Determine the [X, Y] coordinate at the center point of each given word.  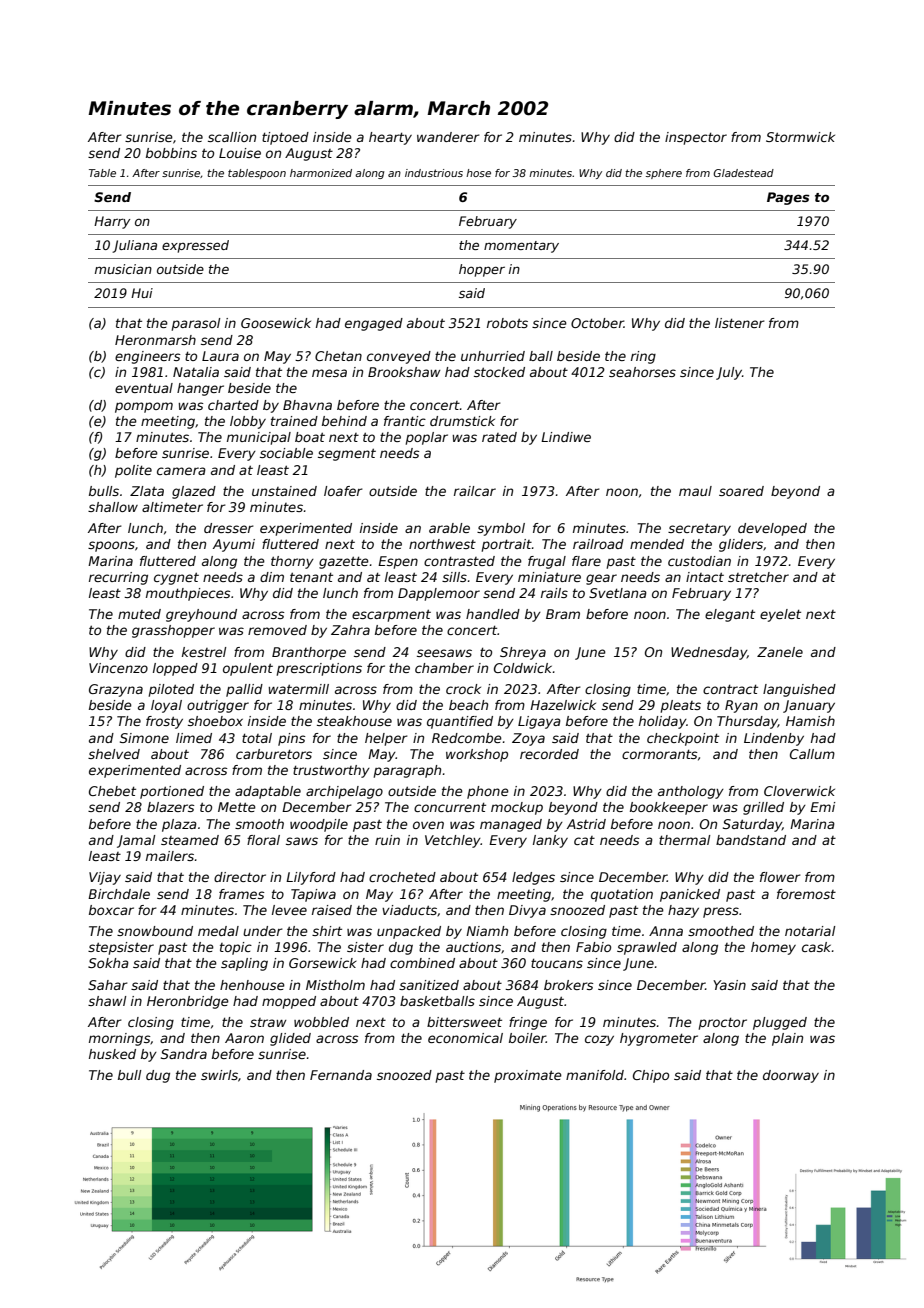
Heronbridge [188, 1002]
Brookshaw [404, 372]
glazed [194, 492]
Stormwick [800, 137]
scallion [232, 137]
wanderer [448, 137]
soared [741, 491]
